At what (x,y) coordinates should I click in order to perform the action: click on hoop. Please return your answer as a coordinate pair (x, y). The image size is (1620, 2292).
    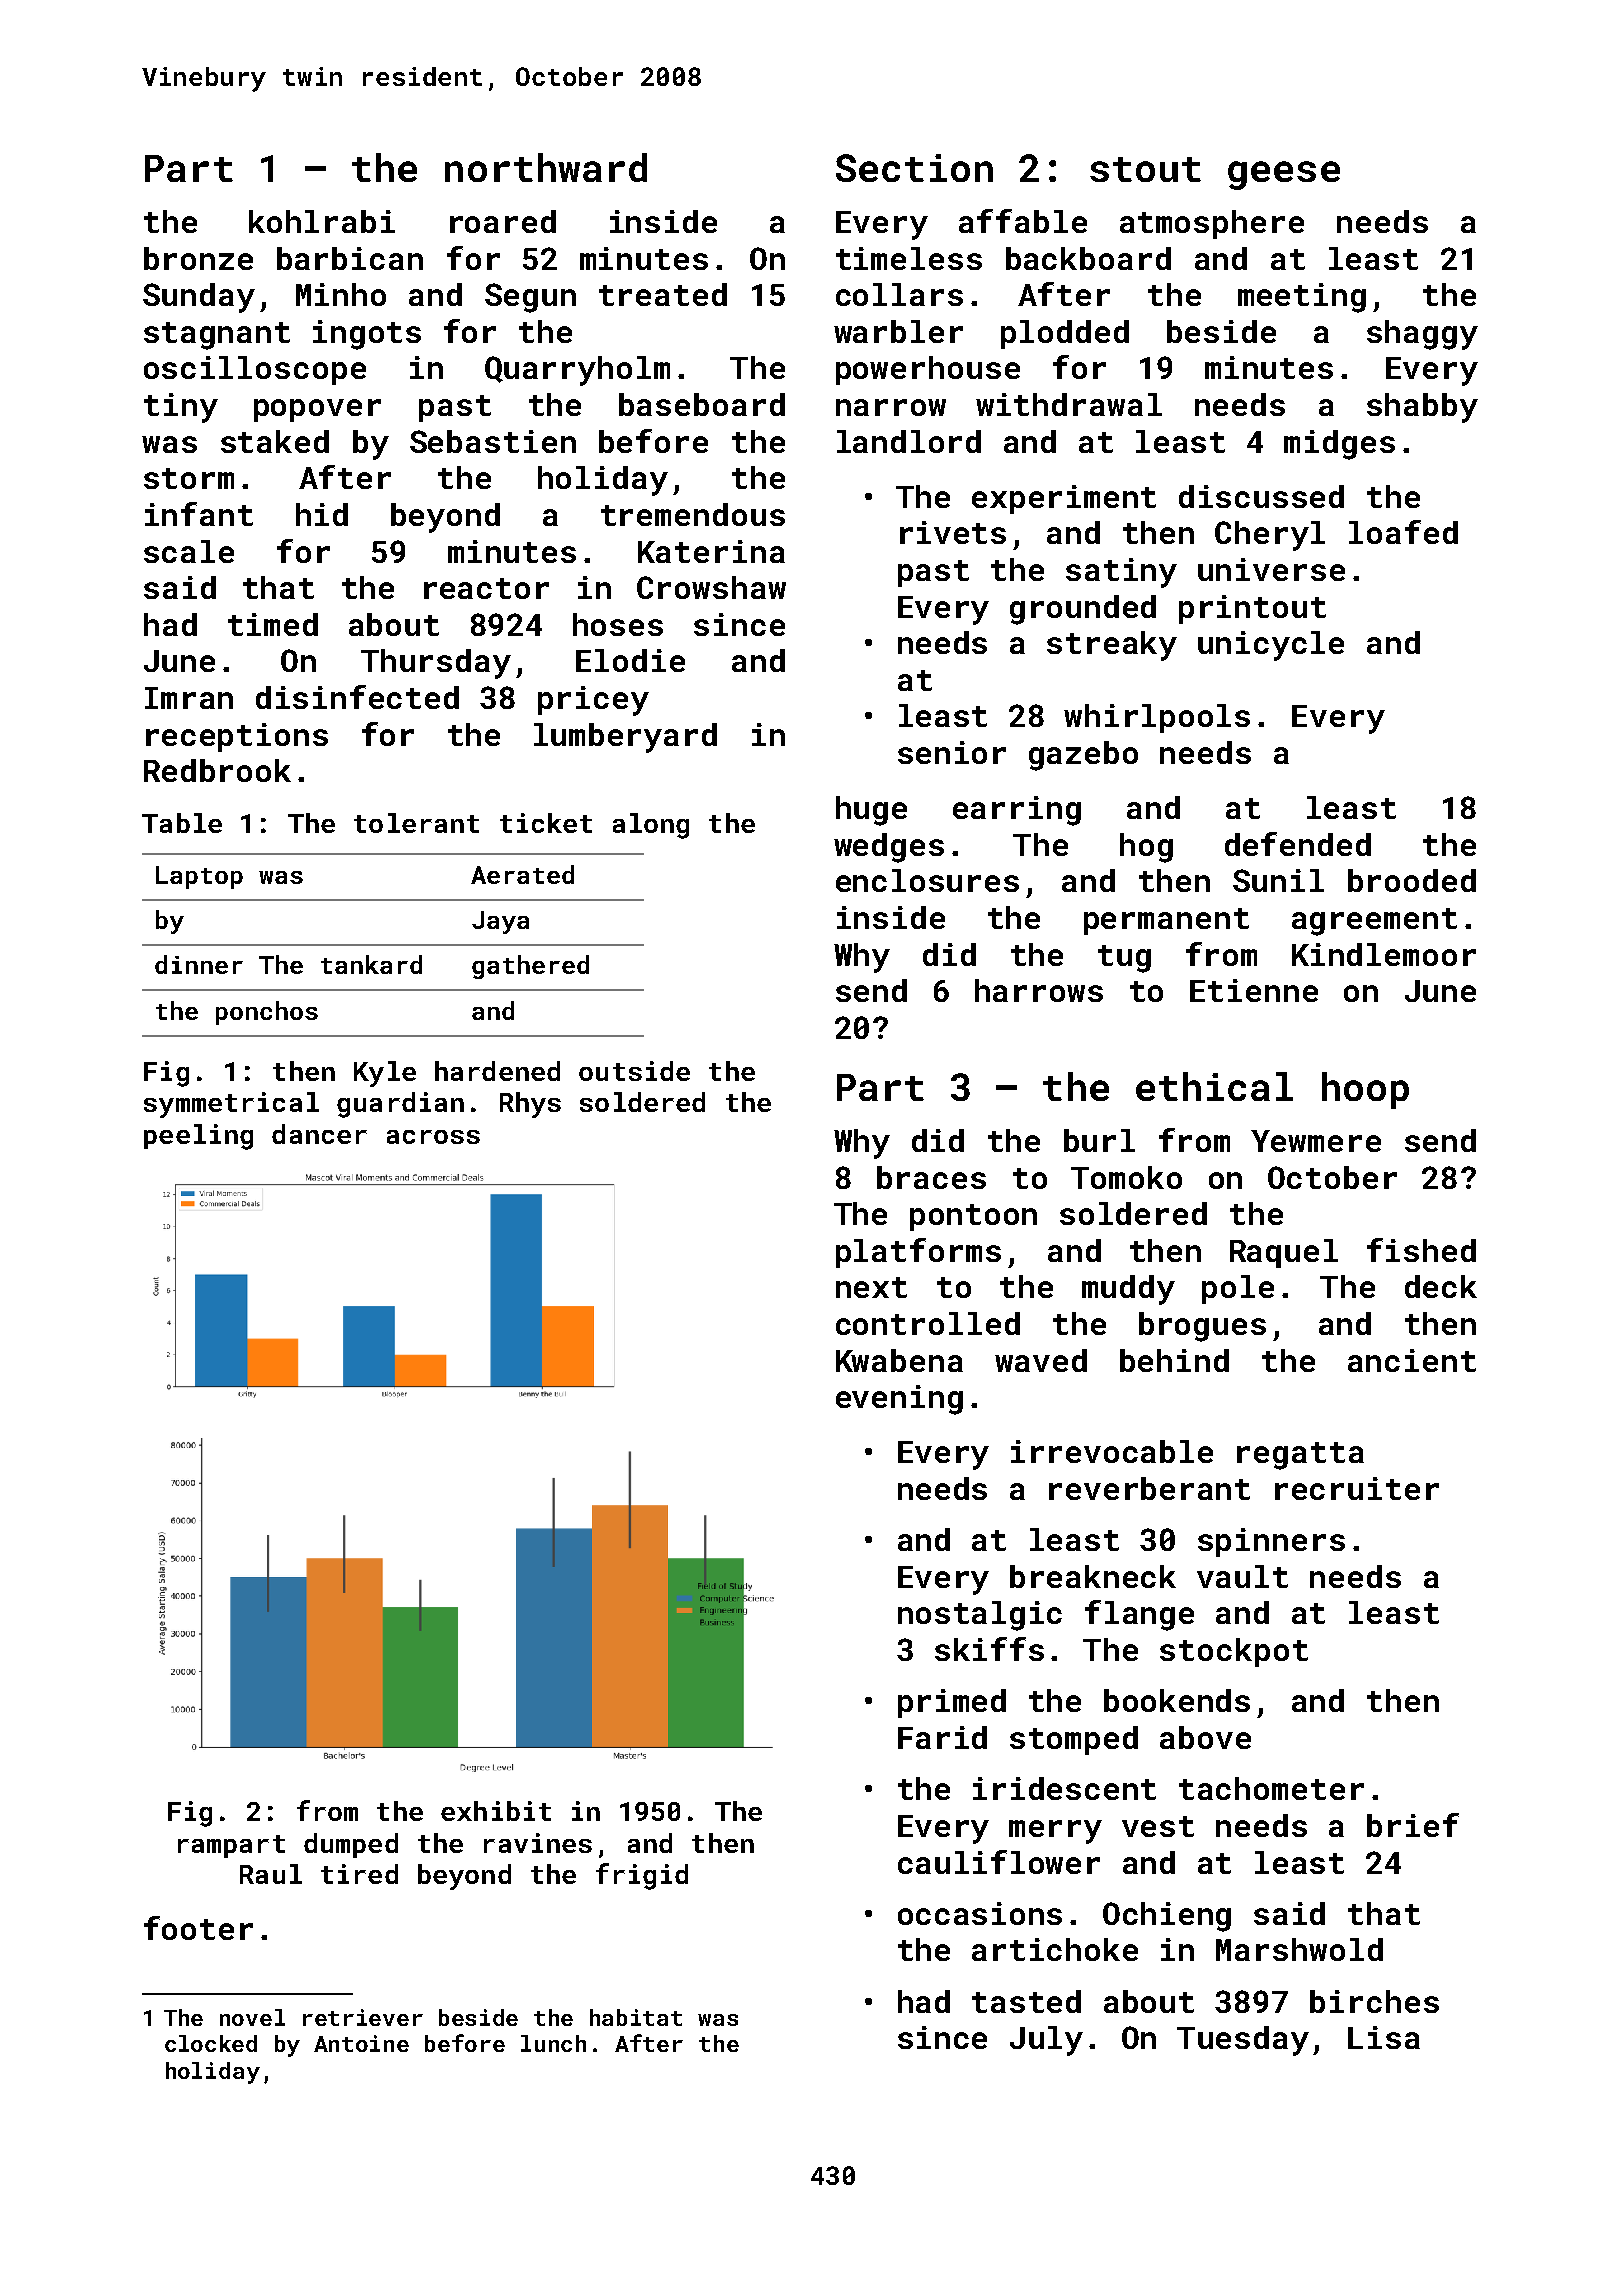
    Looking at the image, I should click on (1365, 1090).
